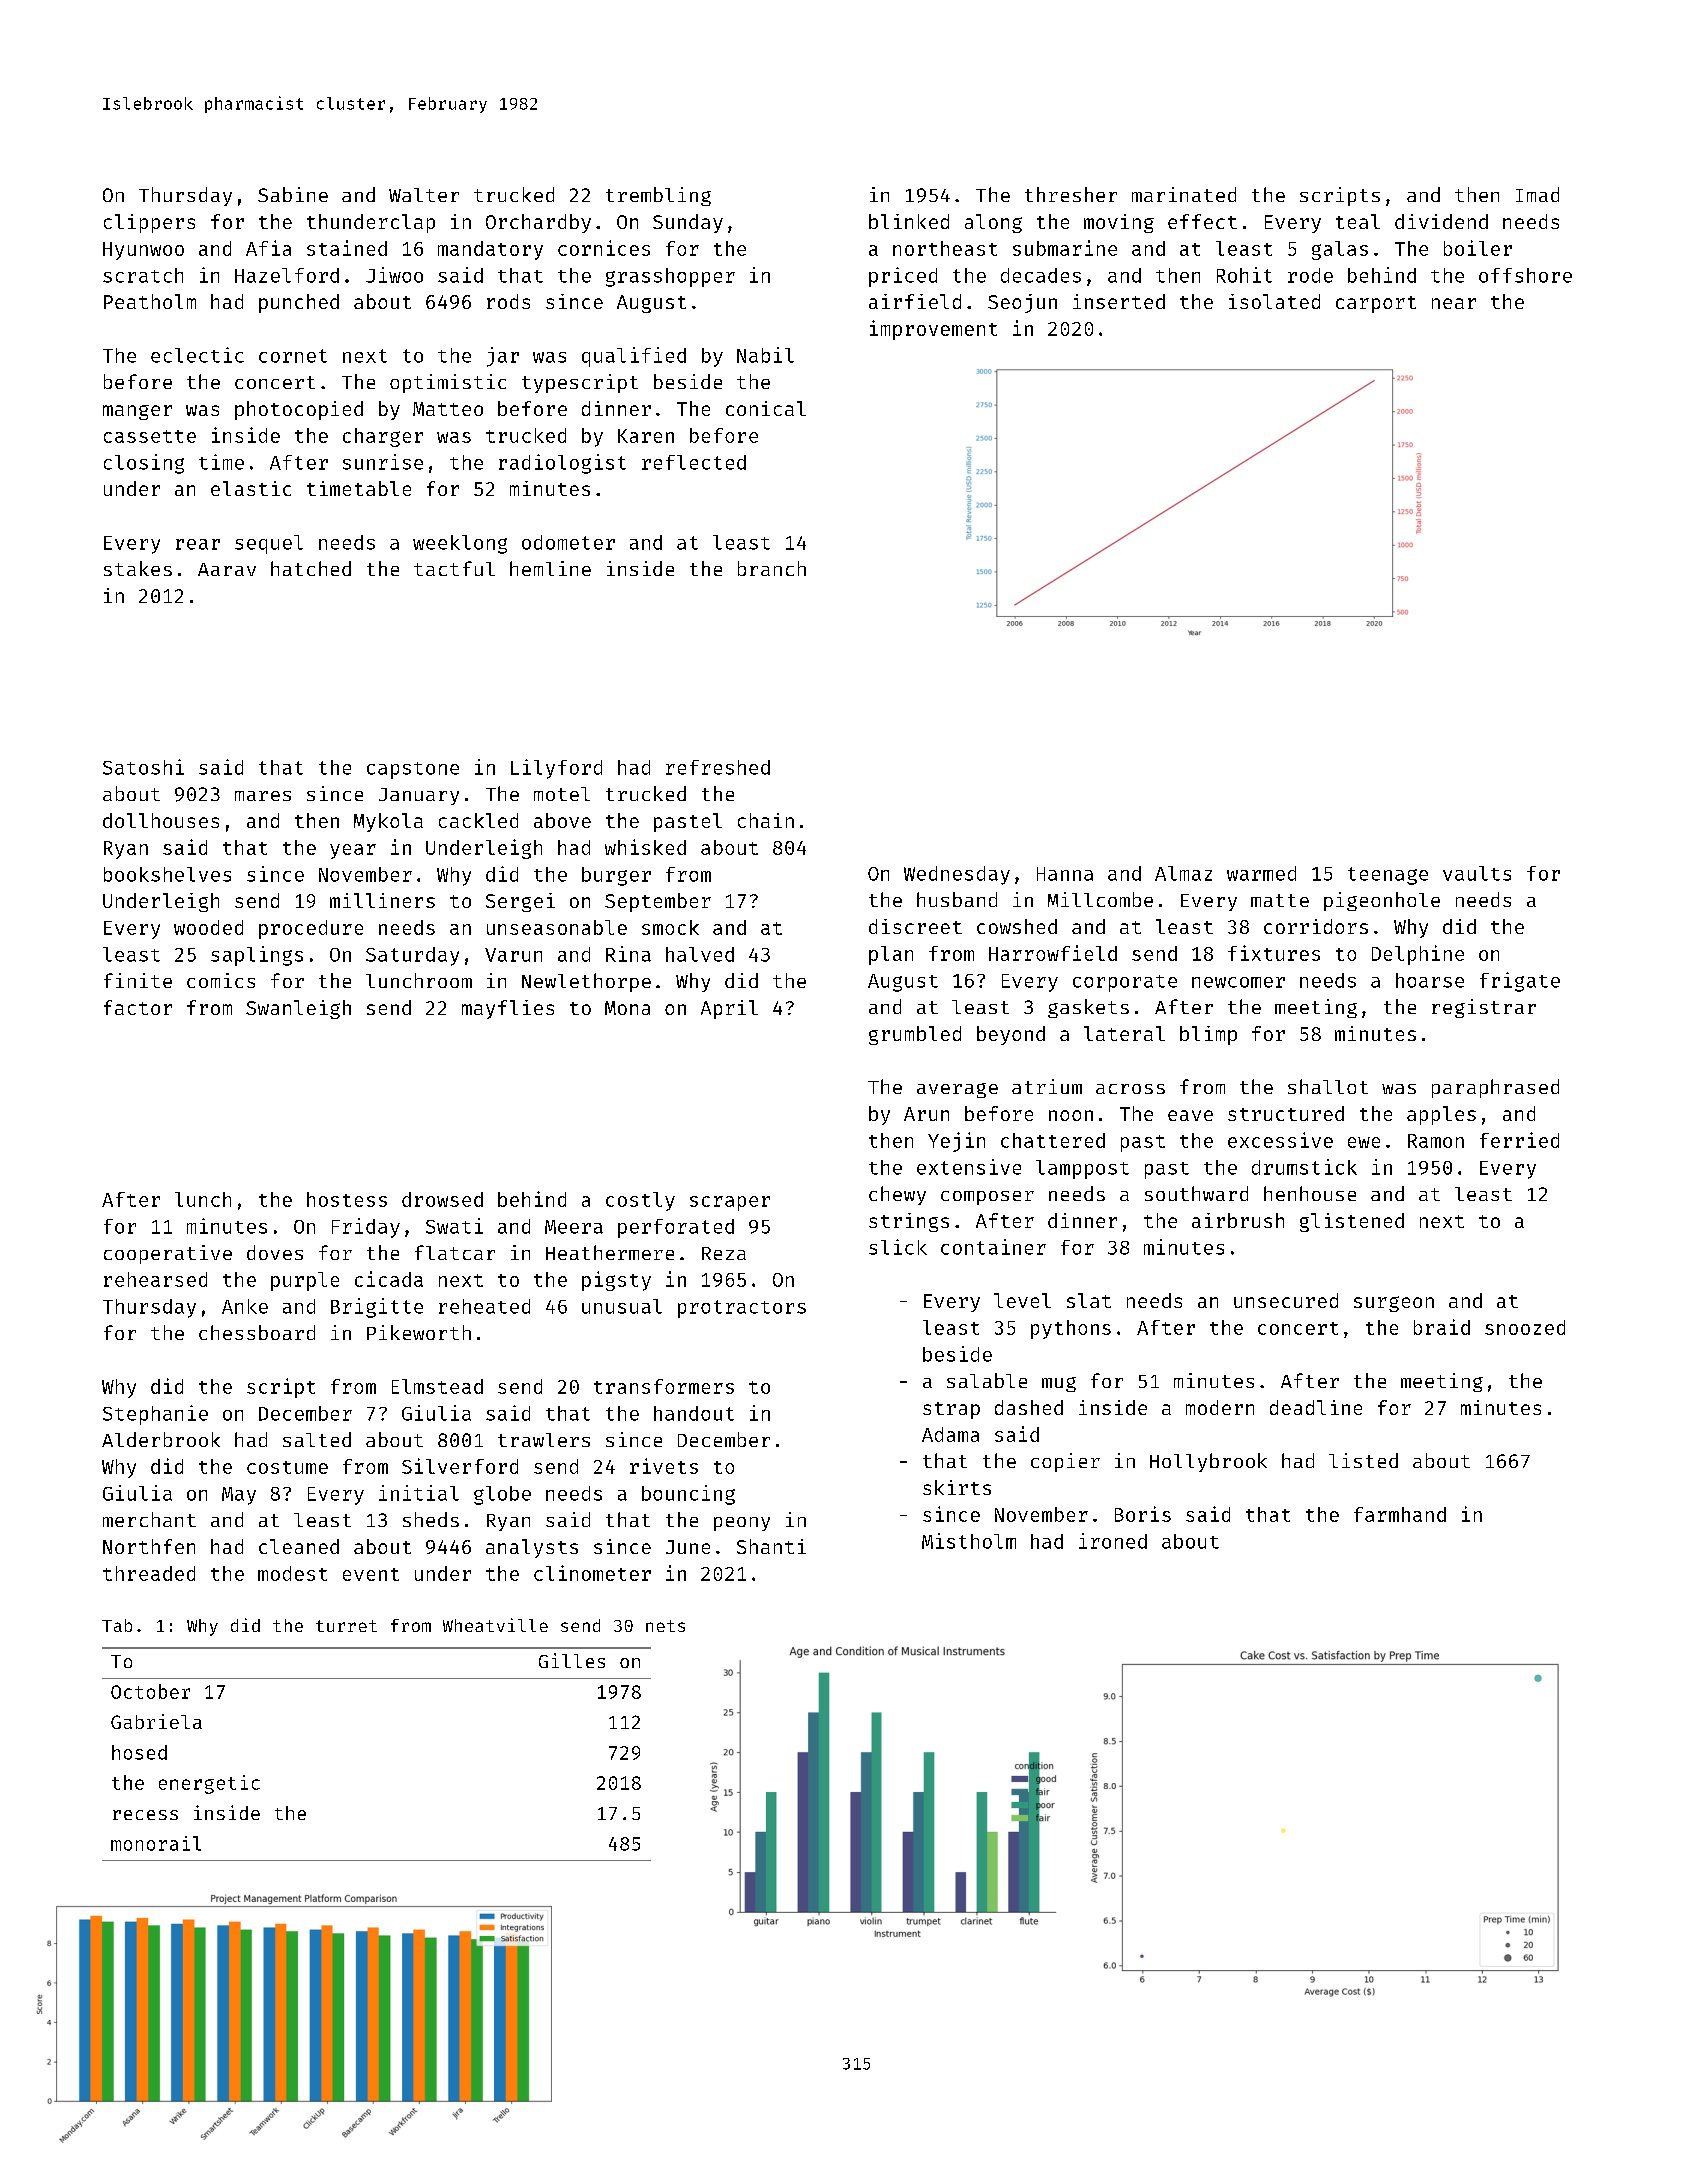  Describe the element at coordinates (156, 1843) in the page. I see `monorail` at that location.
